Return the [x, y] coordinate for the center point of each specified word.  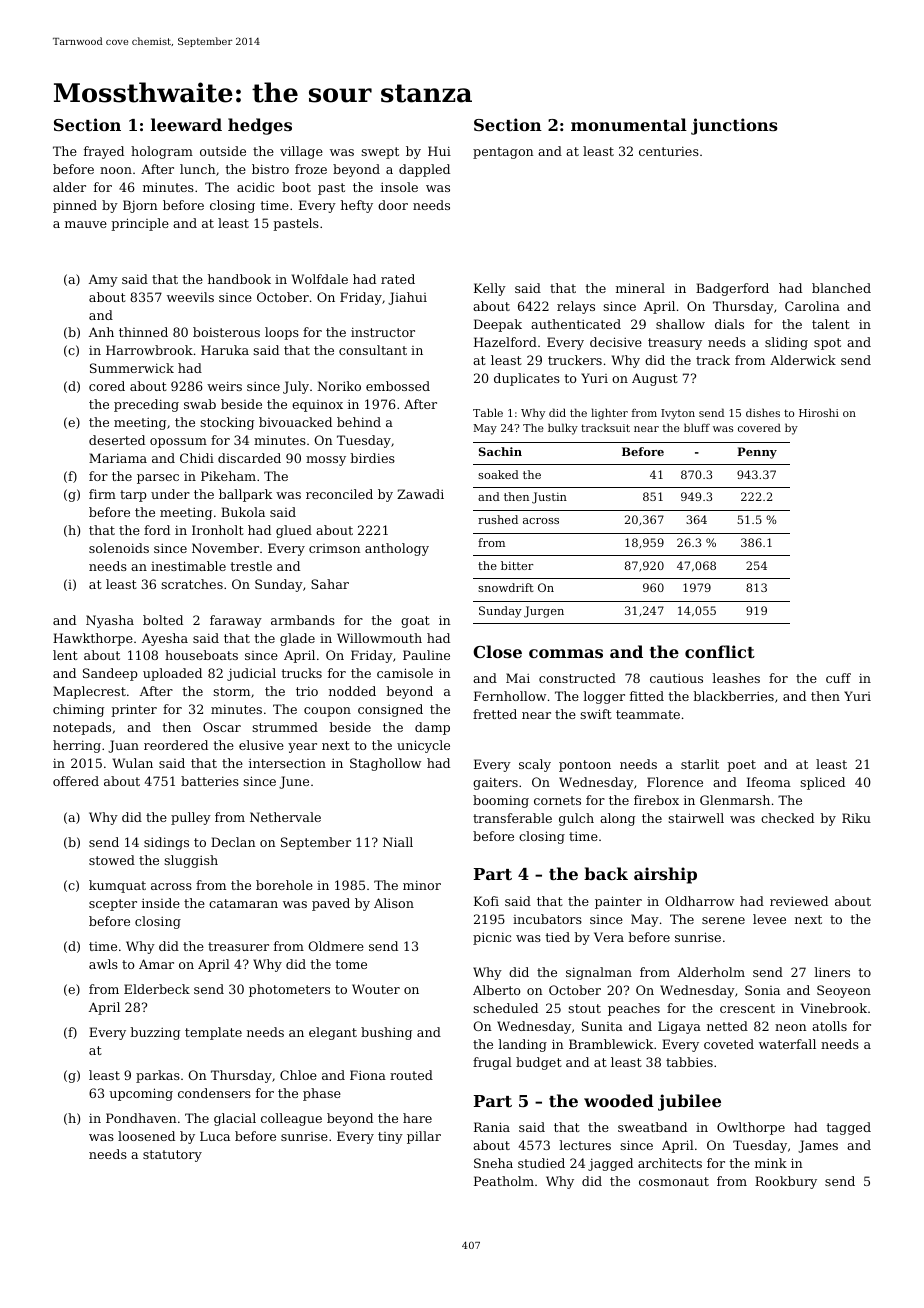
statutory [172, 1156]
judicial [251, 674]
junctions [734, 126]
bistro [270, 169]
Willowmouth [379, 638]
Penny [757, 453]
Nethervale [285, 817]
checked [787, 818]
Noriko [339, 386]
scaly [535, 765]
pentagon [503, 153]
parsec [158, 479]
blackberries [734, 696]
